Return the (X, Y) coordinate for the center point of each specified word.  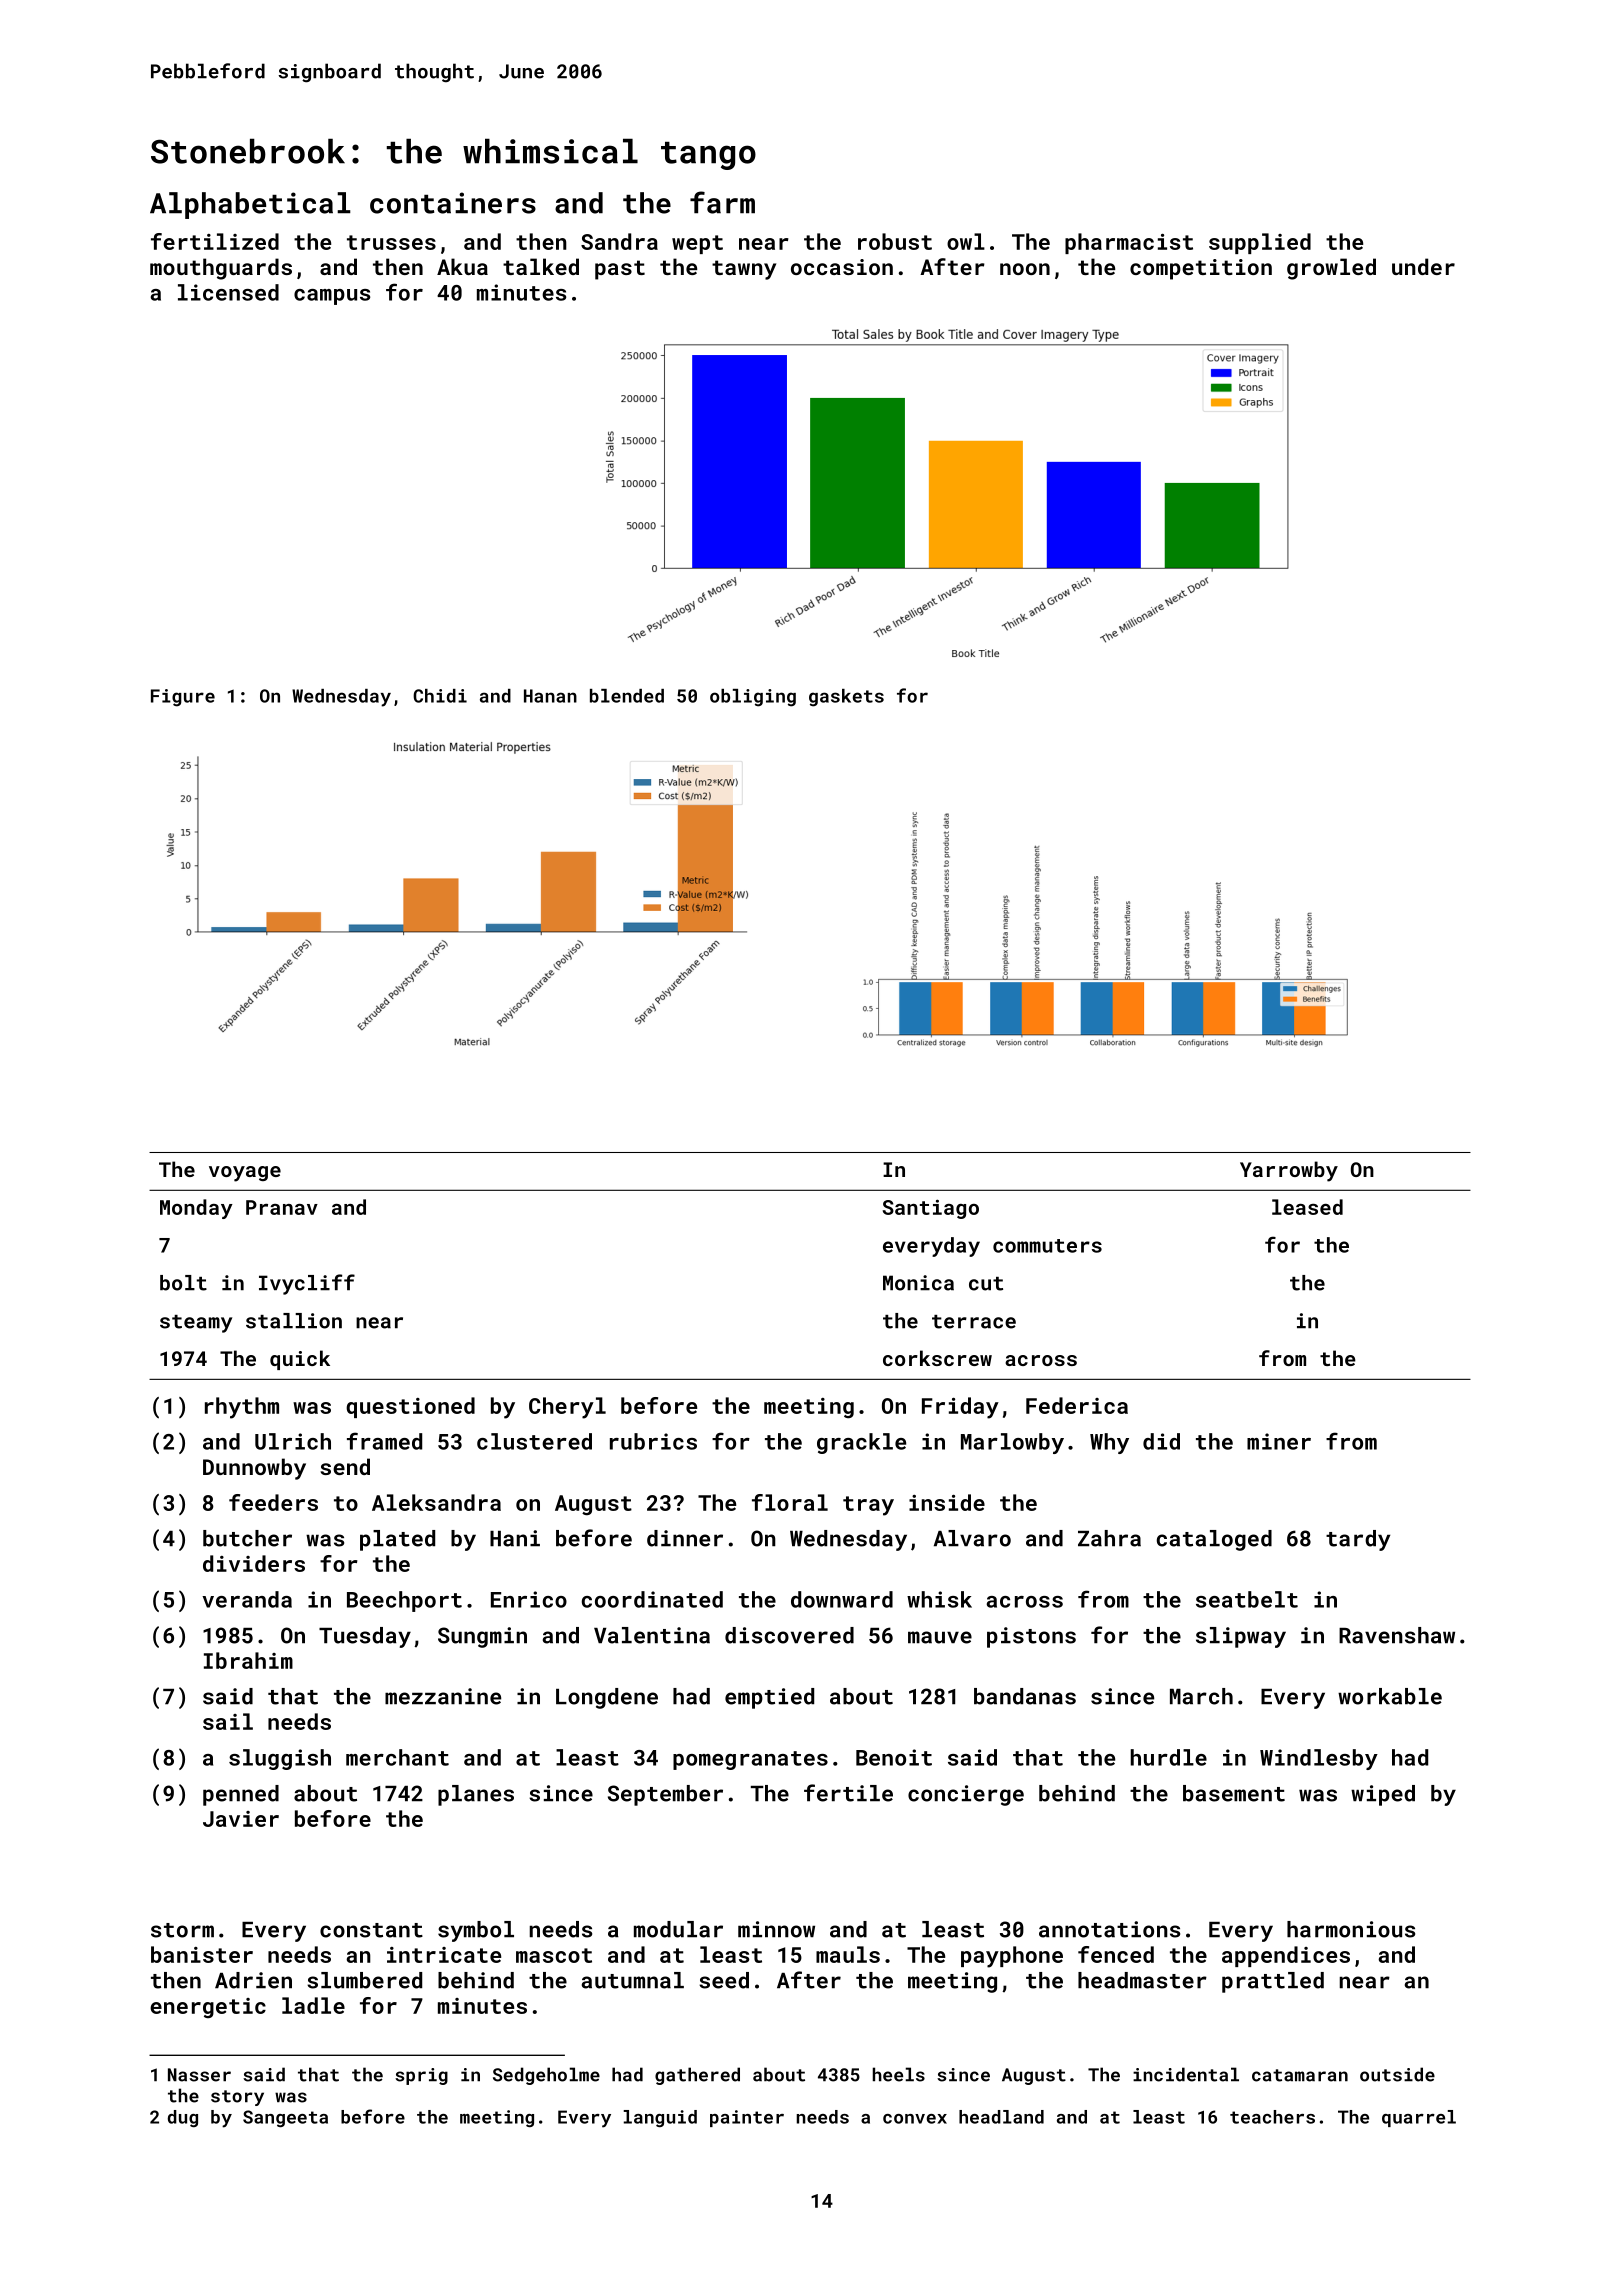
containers (453, 203)
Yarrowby (1289, 1171)
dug (183, 2118)
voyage (245, 1174)
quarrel (1419, 2118)
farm (722, 202)
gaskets (846, 698)
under (1423, 266)
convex (915, 2119)
